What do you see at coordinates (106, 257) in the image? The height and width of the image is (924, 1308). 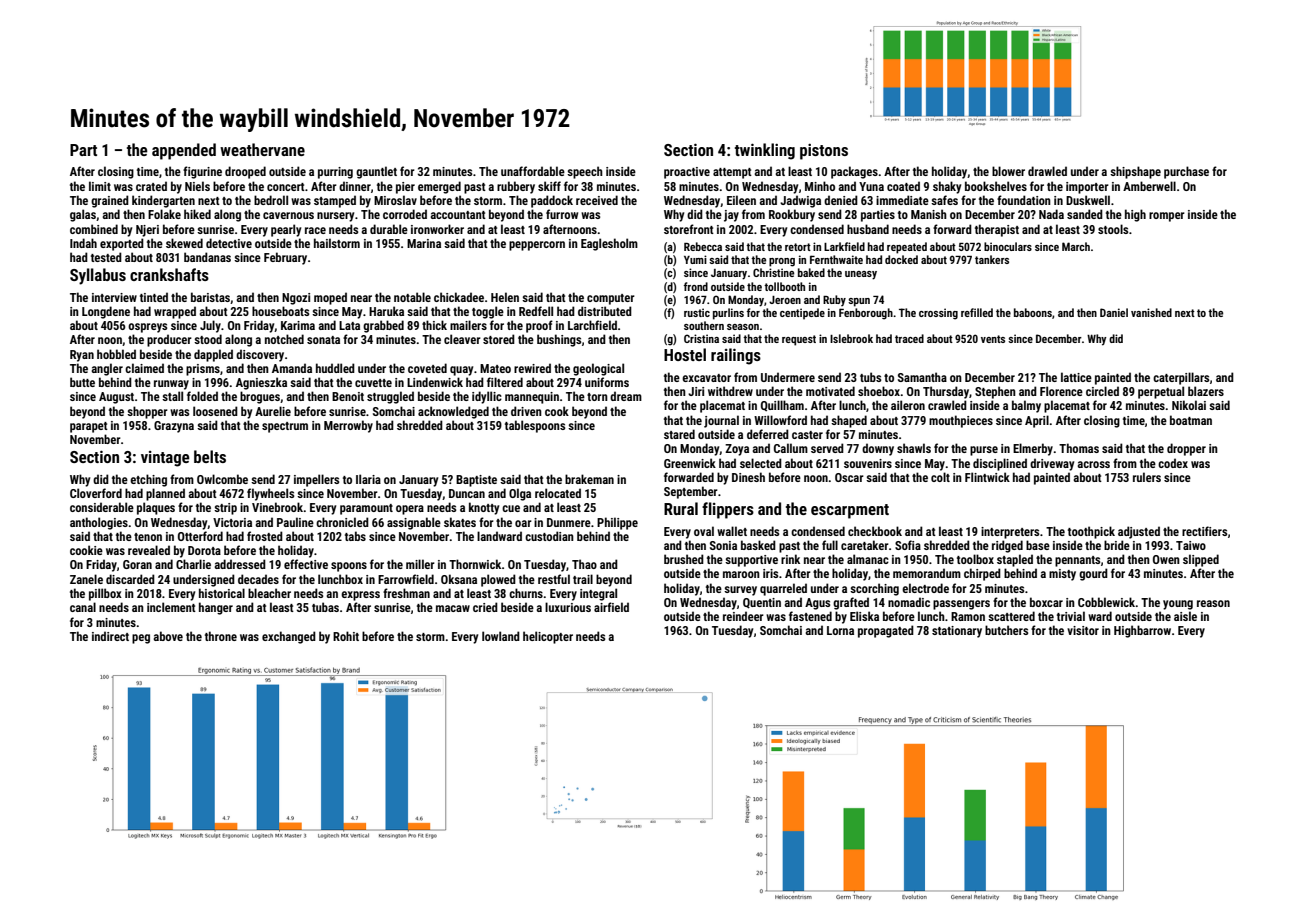 I see `tested` at bounding box center [106, 257].
